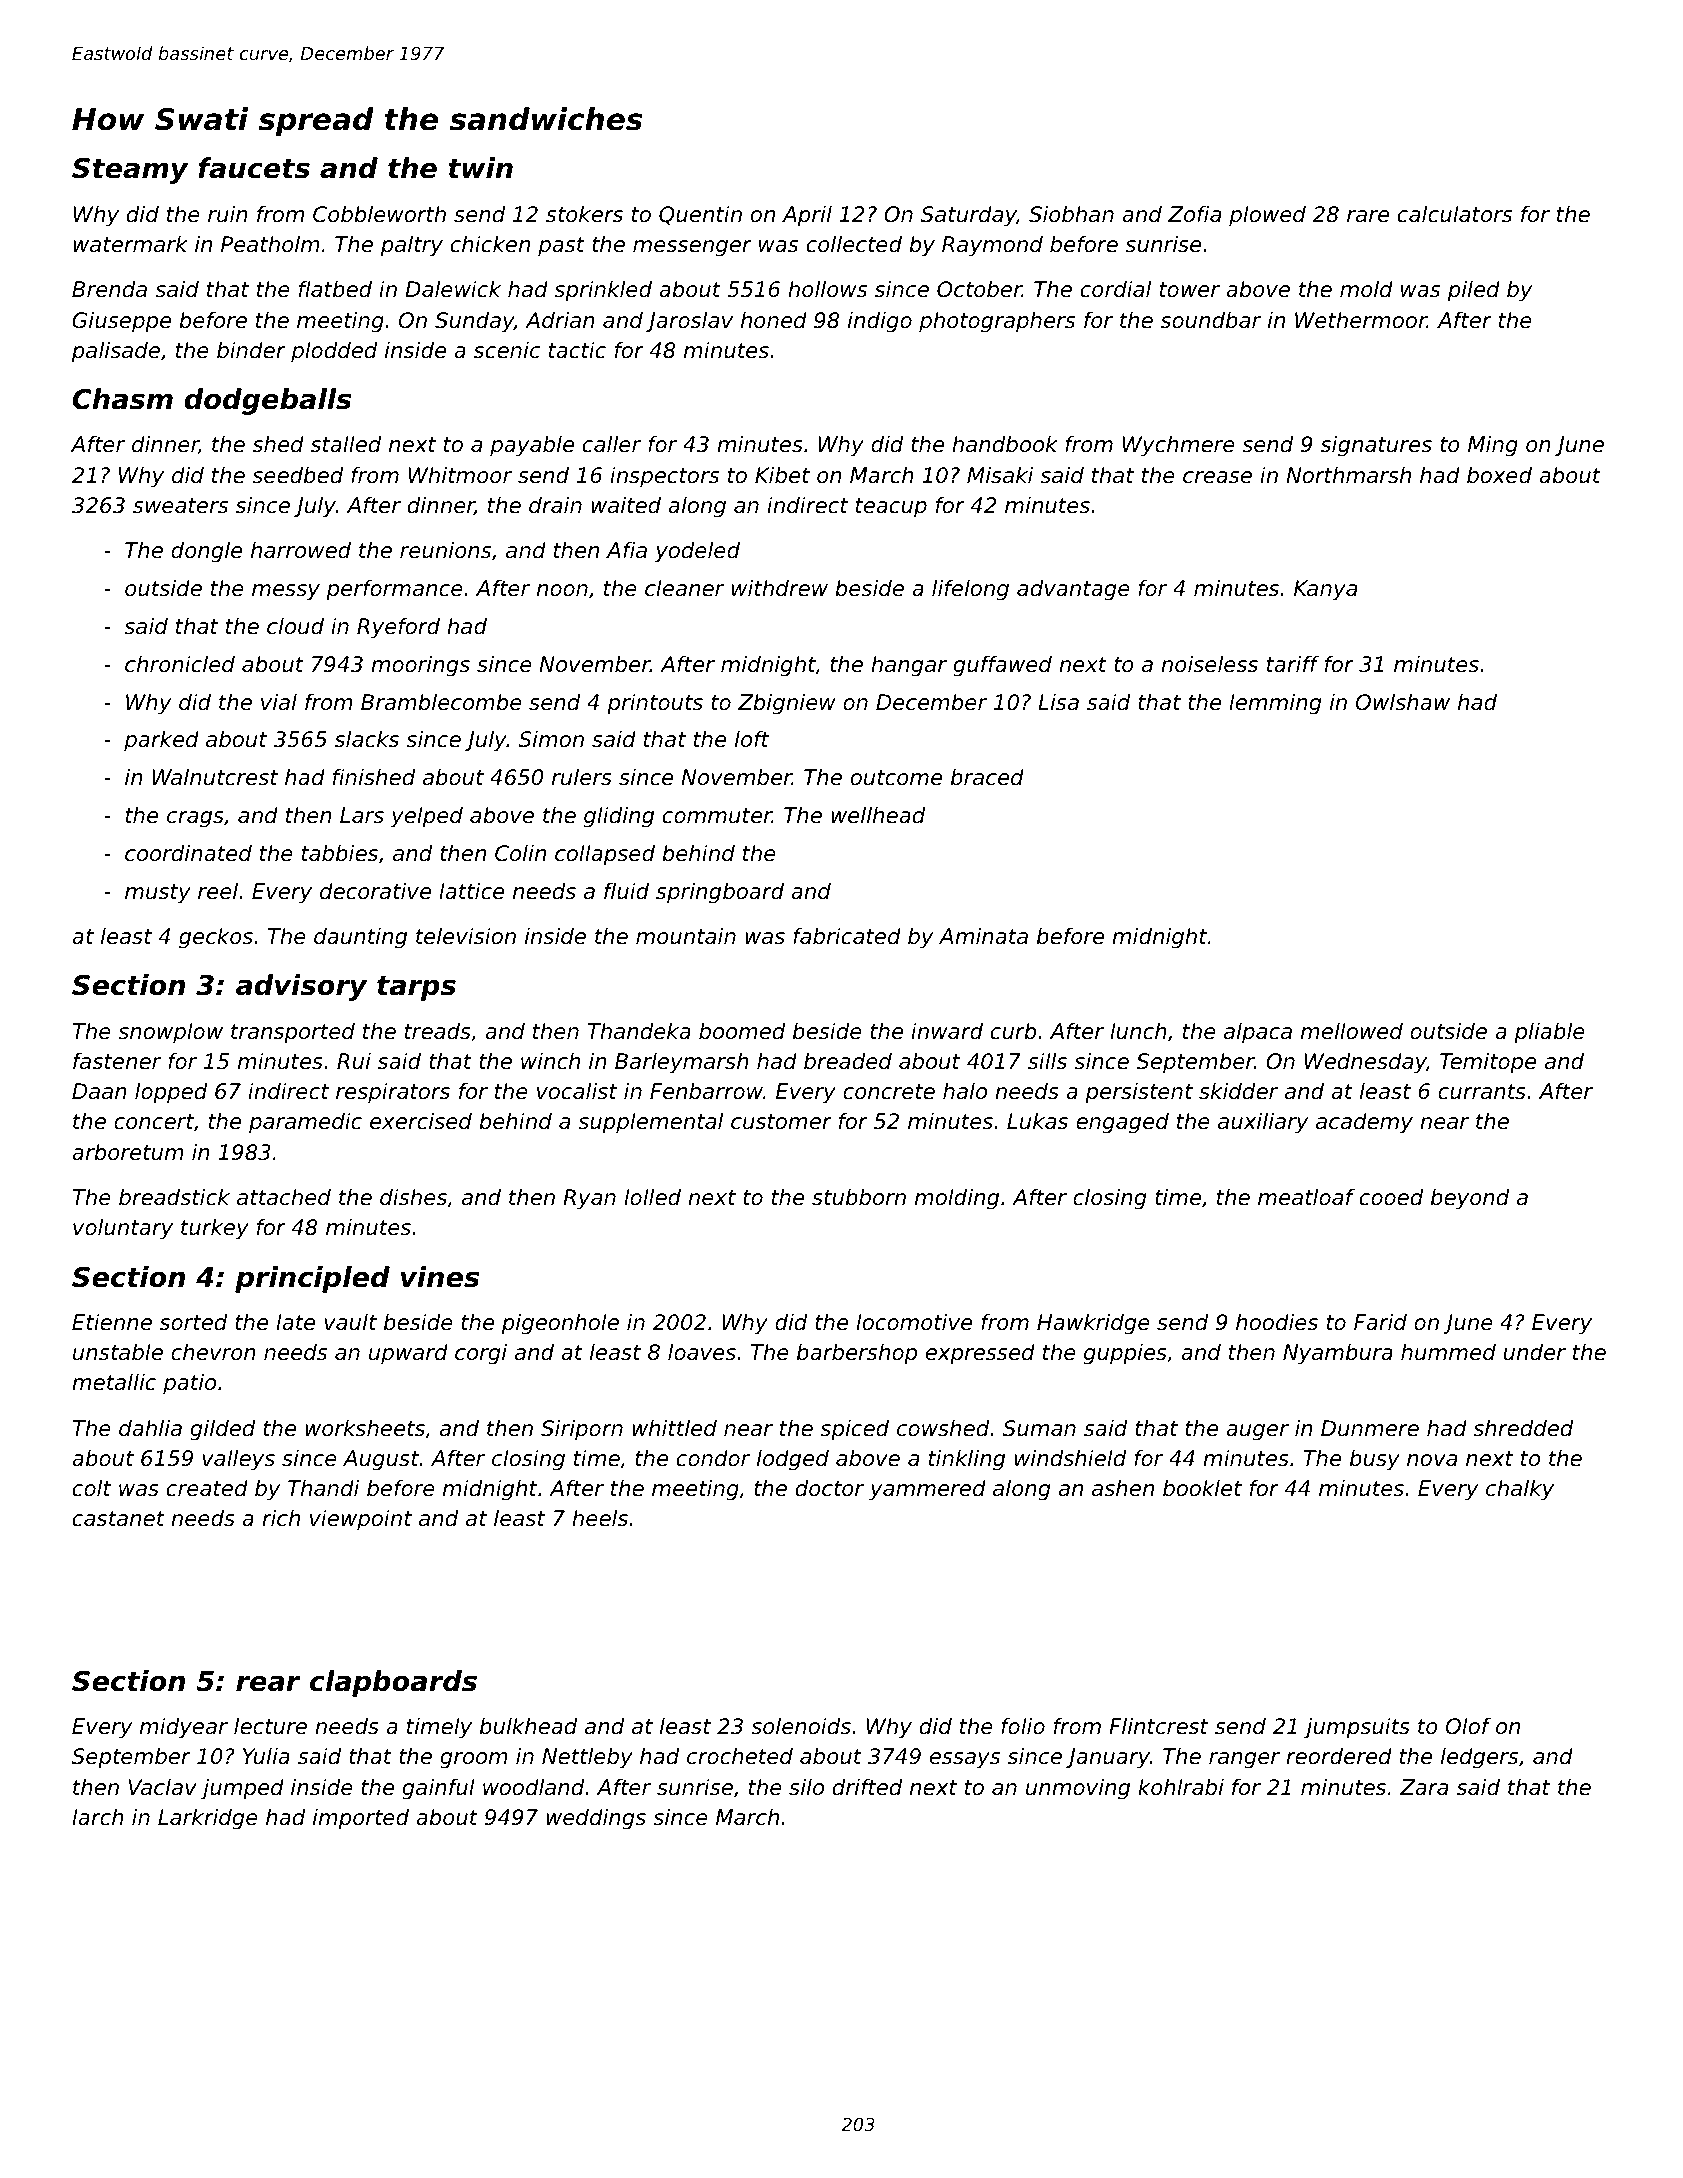  What do you see at coordinates (480, 167) in the screenshot?
I see `twin` at bounding box center [480, 167].
